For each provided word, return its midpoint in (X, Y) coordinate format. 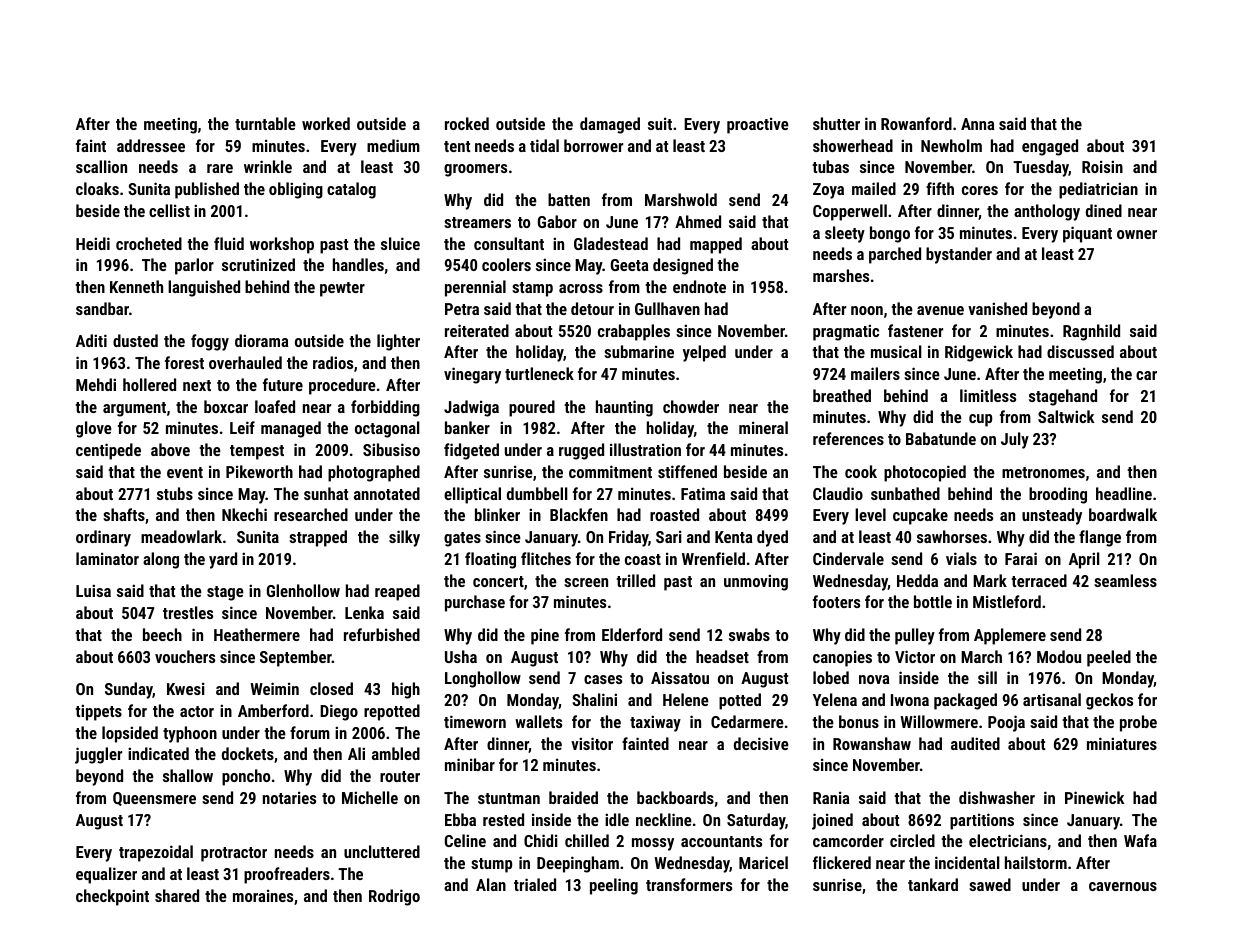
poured (532, 408)
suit (660, 123)
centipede (108, 451)
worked (326, 123)
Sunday (129, 690)
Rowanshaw (872, 743)
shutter (836, 123)
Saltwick (1066, 416)
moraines (263, 895)
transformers (689, 884)
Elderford (632, 634)
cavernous (1123, 886)
